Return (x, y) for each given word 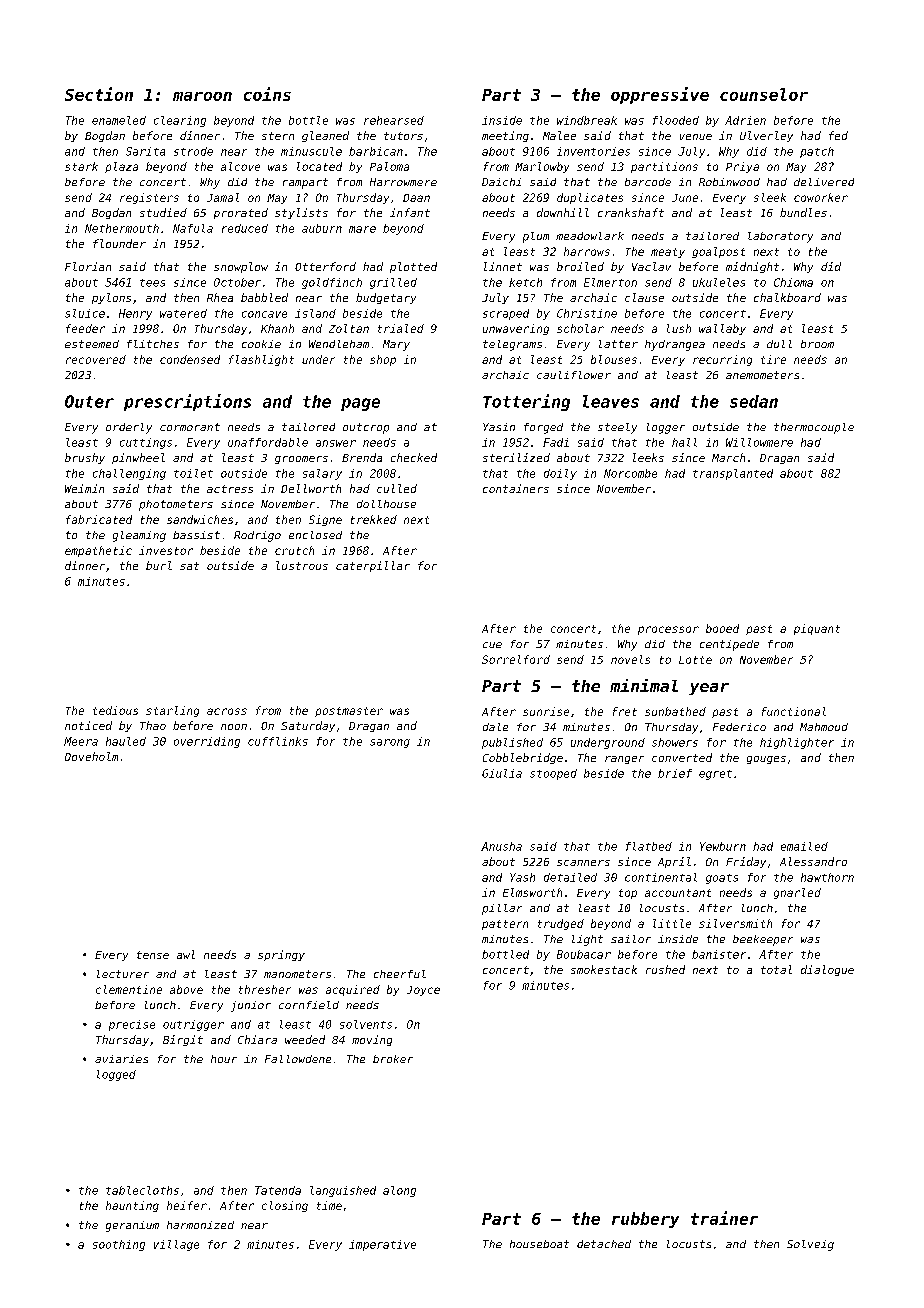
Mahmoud (824, 727)
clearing (180, 121)
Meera (81, 741)
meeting (505, 136)
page (360, 404)
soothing (119, 1245)
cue (492, 645)
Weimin (84, 488)
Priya (742, 167)
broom (817, 344)
